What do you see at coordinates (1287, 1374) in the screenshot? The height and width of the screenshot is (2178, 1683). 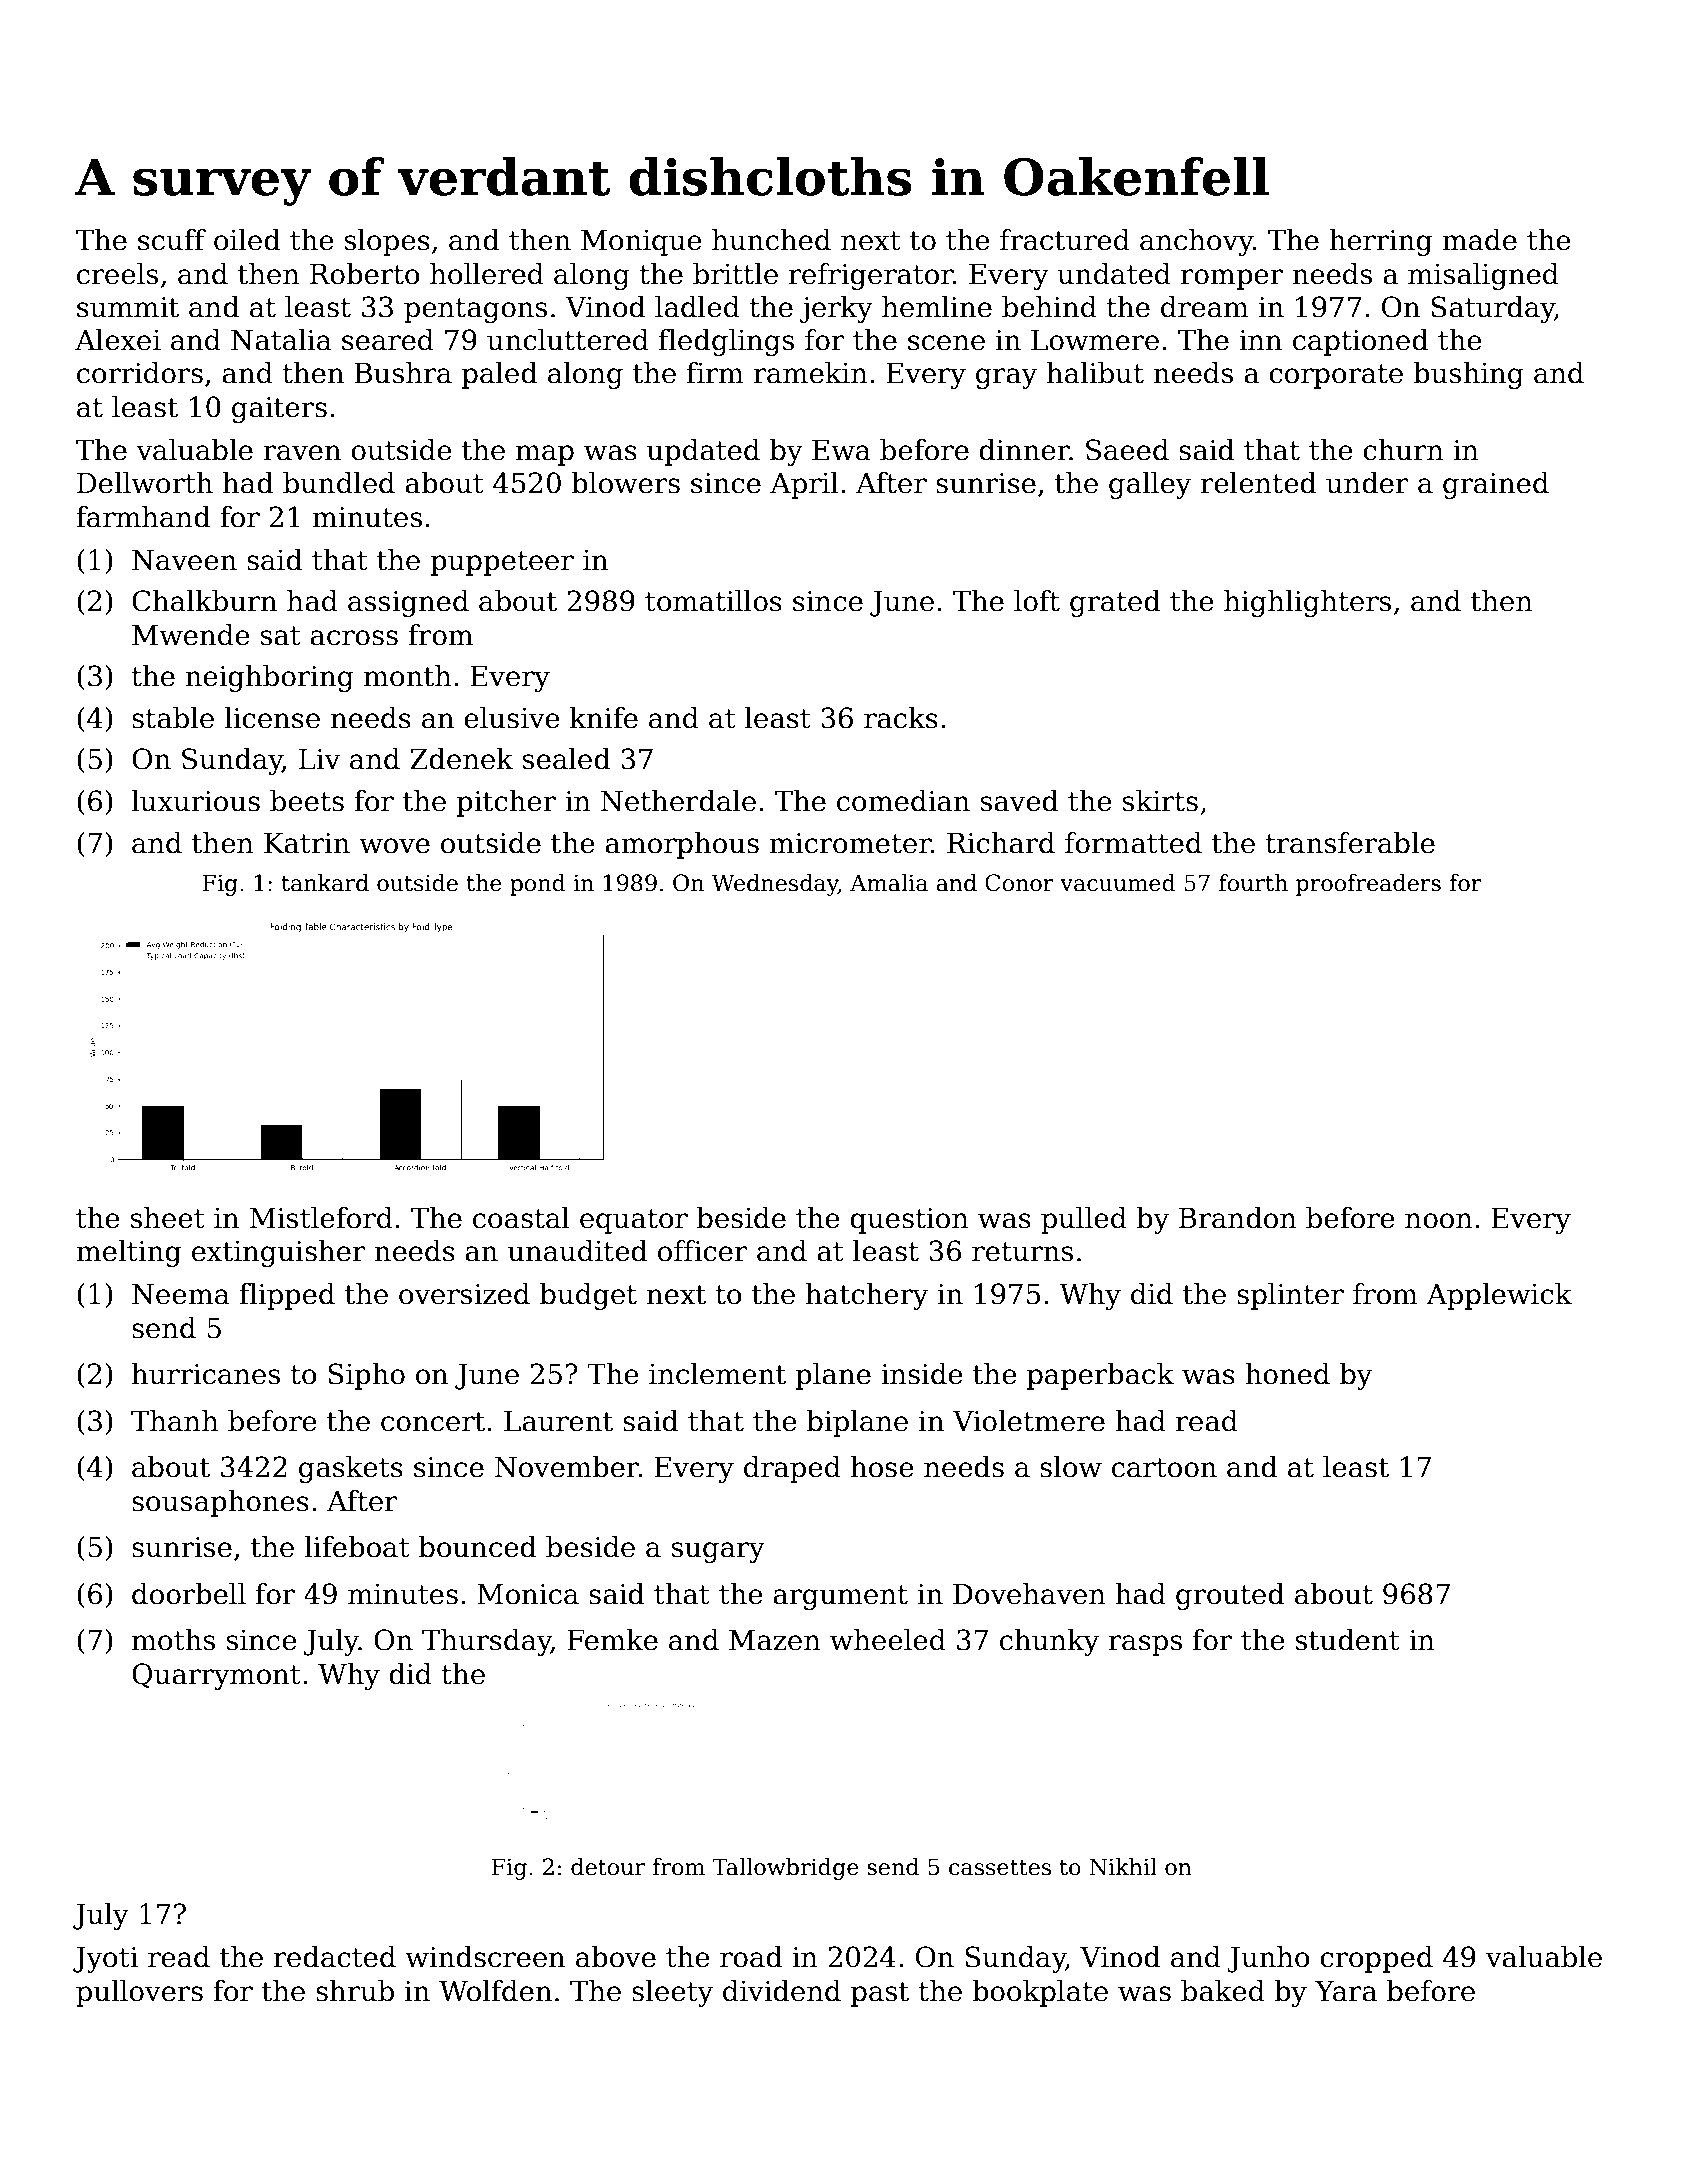 I see `honed` at bounding box center [1287, 1374].
